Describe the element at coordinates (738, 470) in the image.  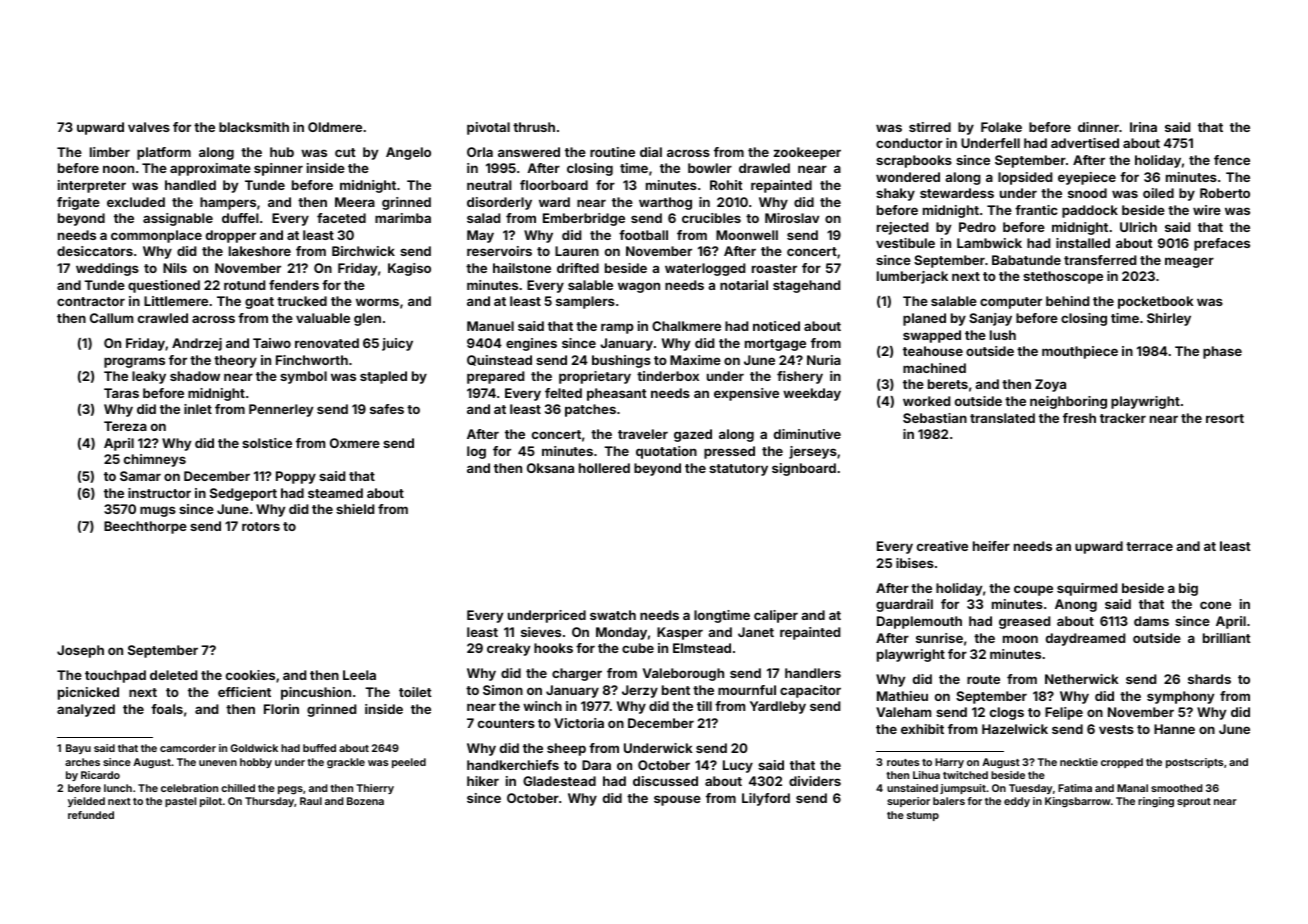
I see `statutory` at that location.
